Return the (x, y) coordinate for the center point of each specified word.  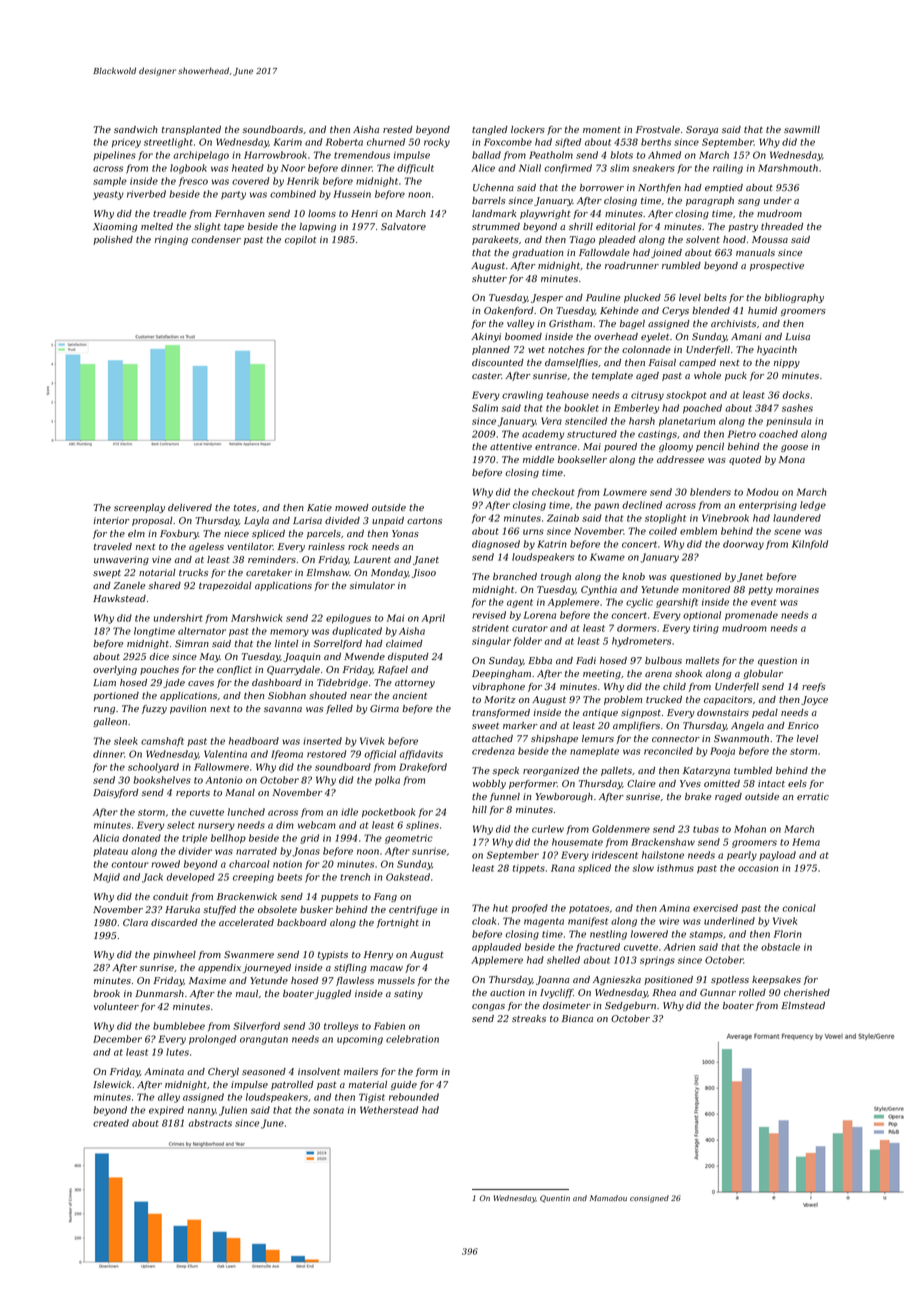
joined (666, 253)
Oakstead (408, 877)
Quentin (555, 1199)
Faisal (662, 362)
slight (207, 227)
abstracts (210, 1123)
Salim (485, 408)
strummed (496, 226)
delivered (190, 507)
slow (643, 868)
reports (193, 794)
